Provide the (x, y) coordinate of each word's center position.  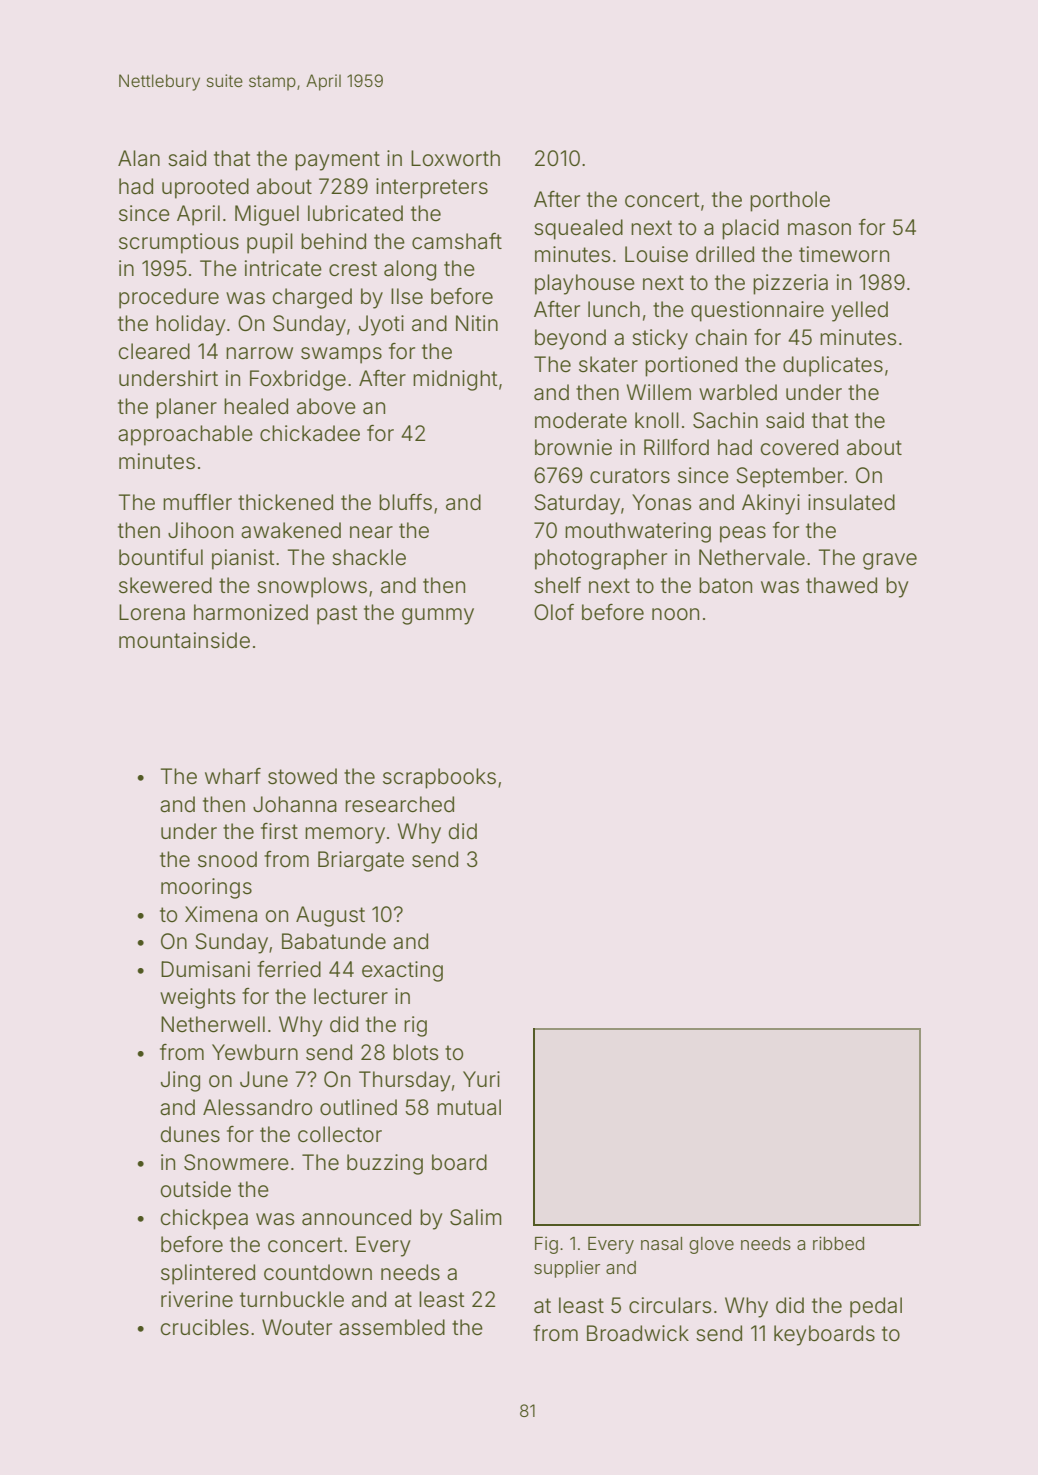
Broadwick (638, 1333)
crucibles (205, 1327)
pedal (876, 1307)
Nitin (477, 323)
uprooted (205, 188)
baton (725, 585)
